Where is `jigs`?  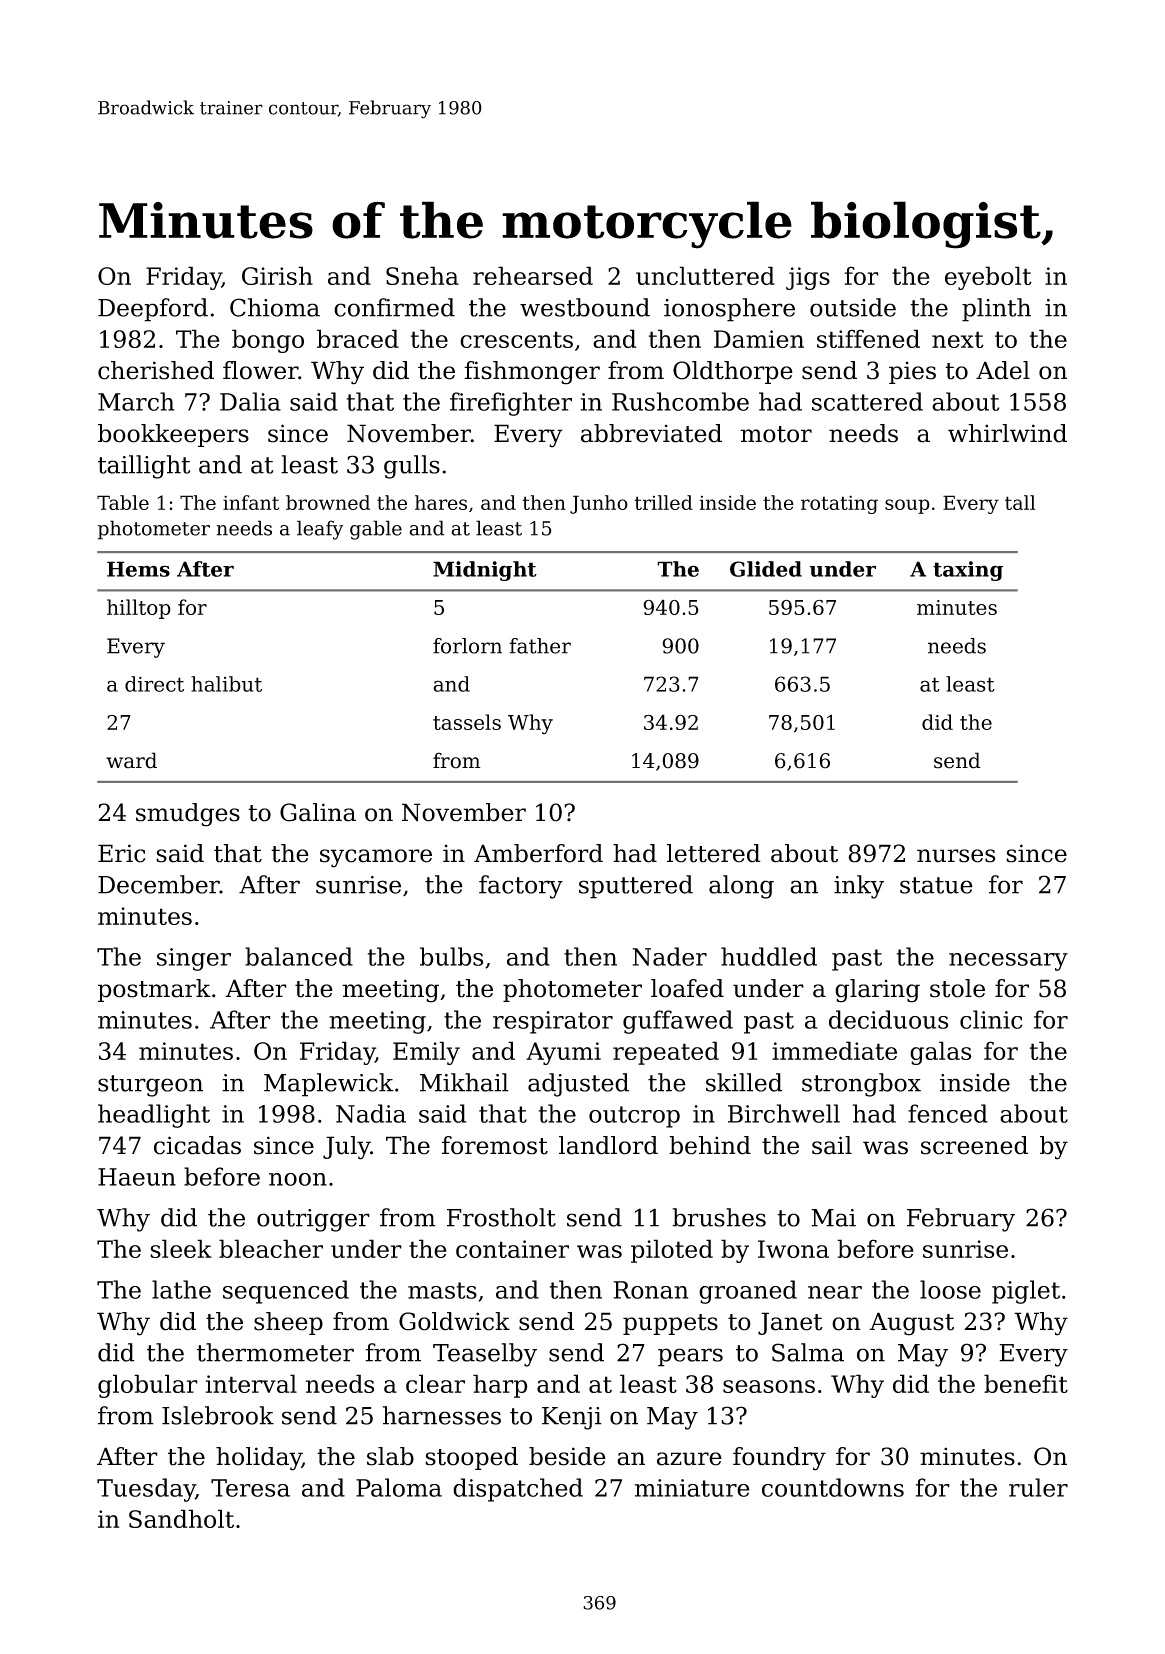
jigs is located at coordinates (808, 278).
